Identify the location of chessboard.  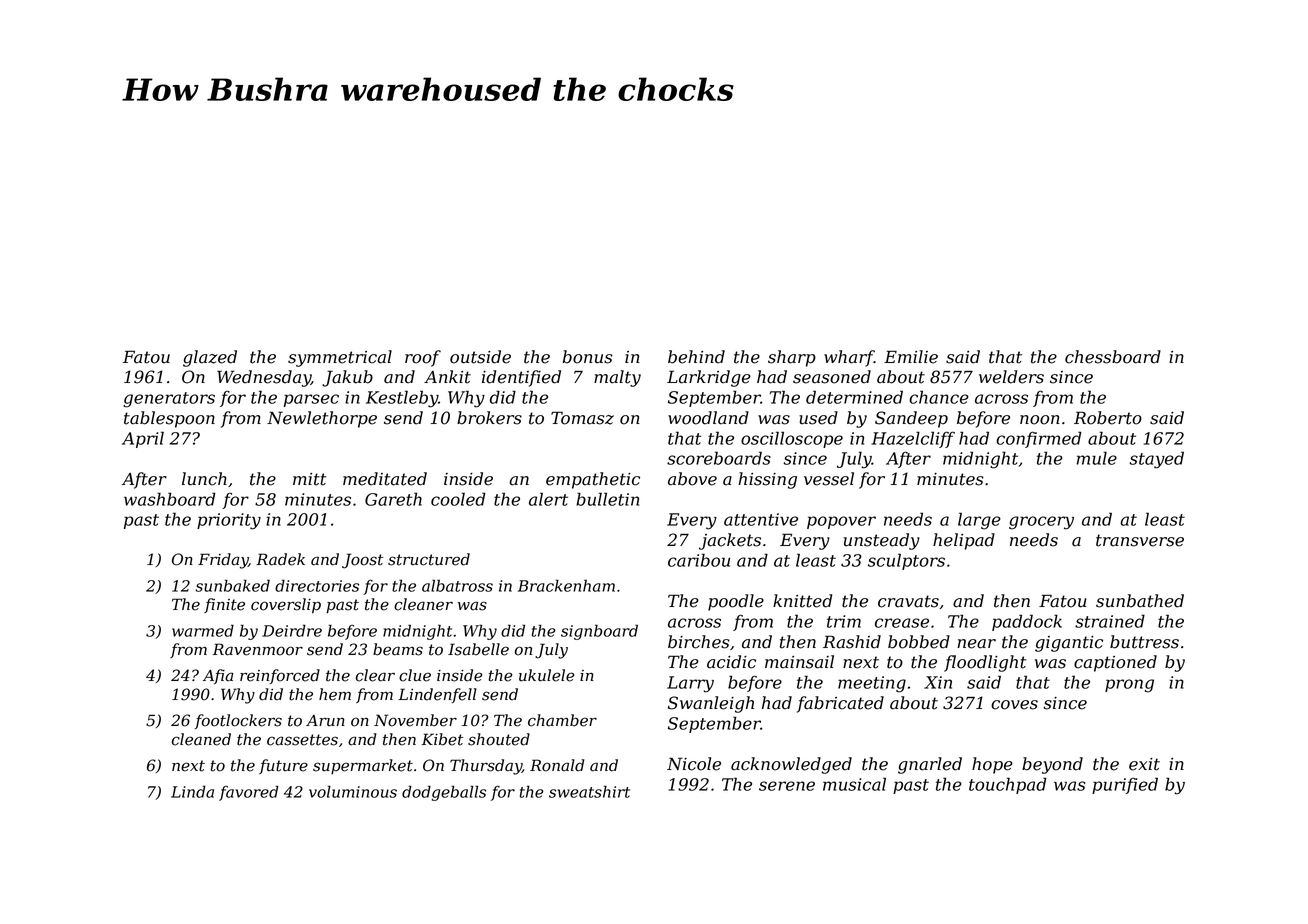
(1113, 357).
